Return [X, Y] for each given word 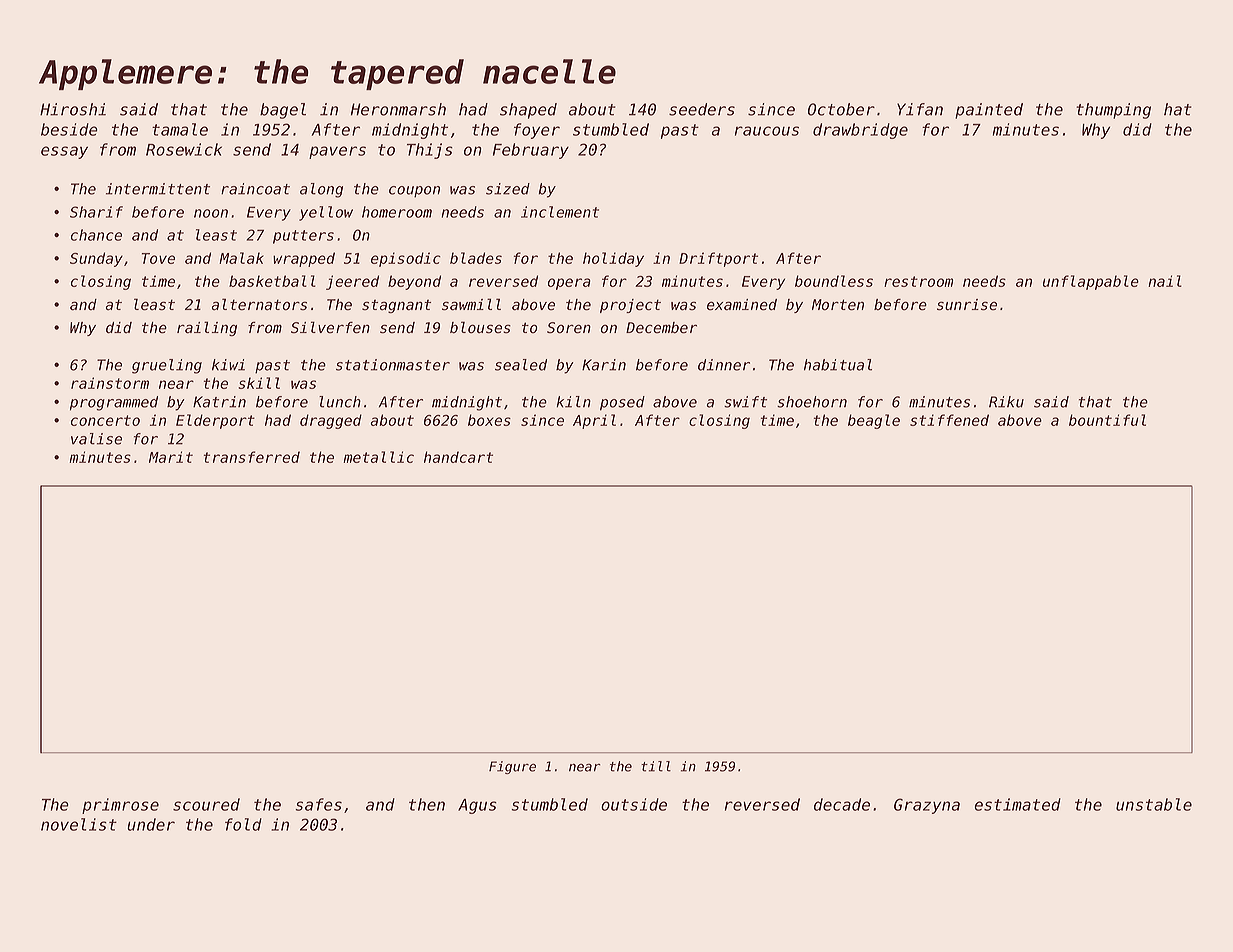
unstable [1154, 804]
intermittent [158, 189]
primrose [120, 806]
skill [259, 383]
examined [742, 305]
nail [1165, 281]
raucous [767, 131]
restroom [918, 281]
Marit [171, 457]
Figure [512, 767]
